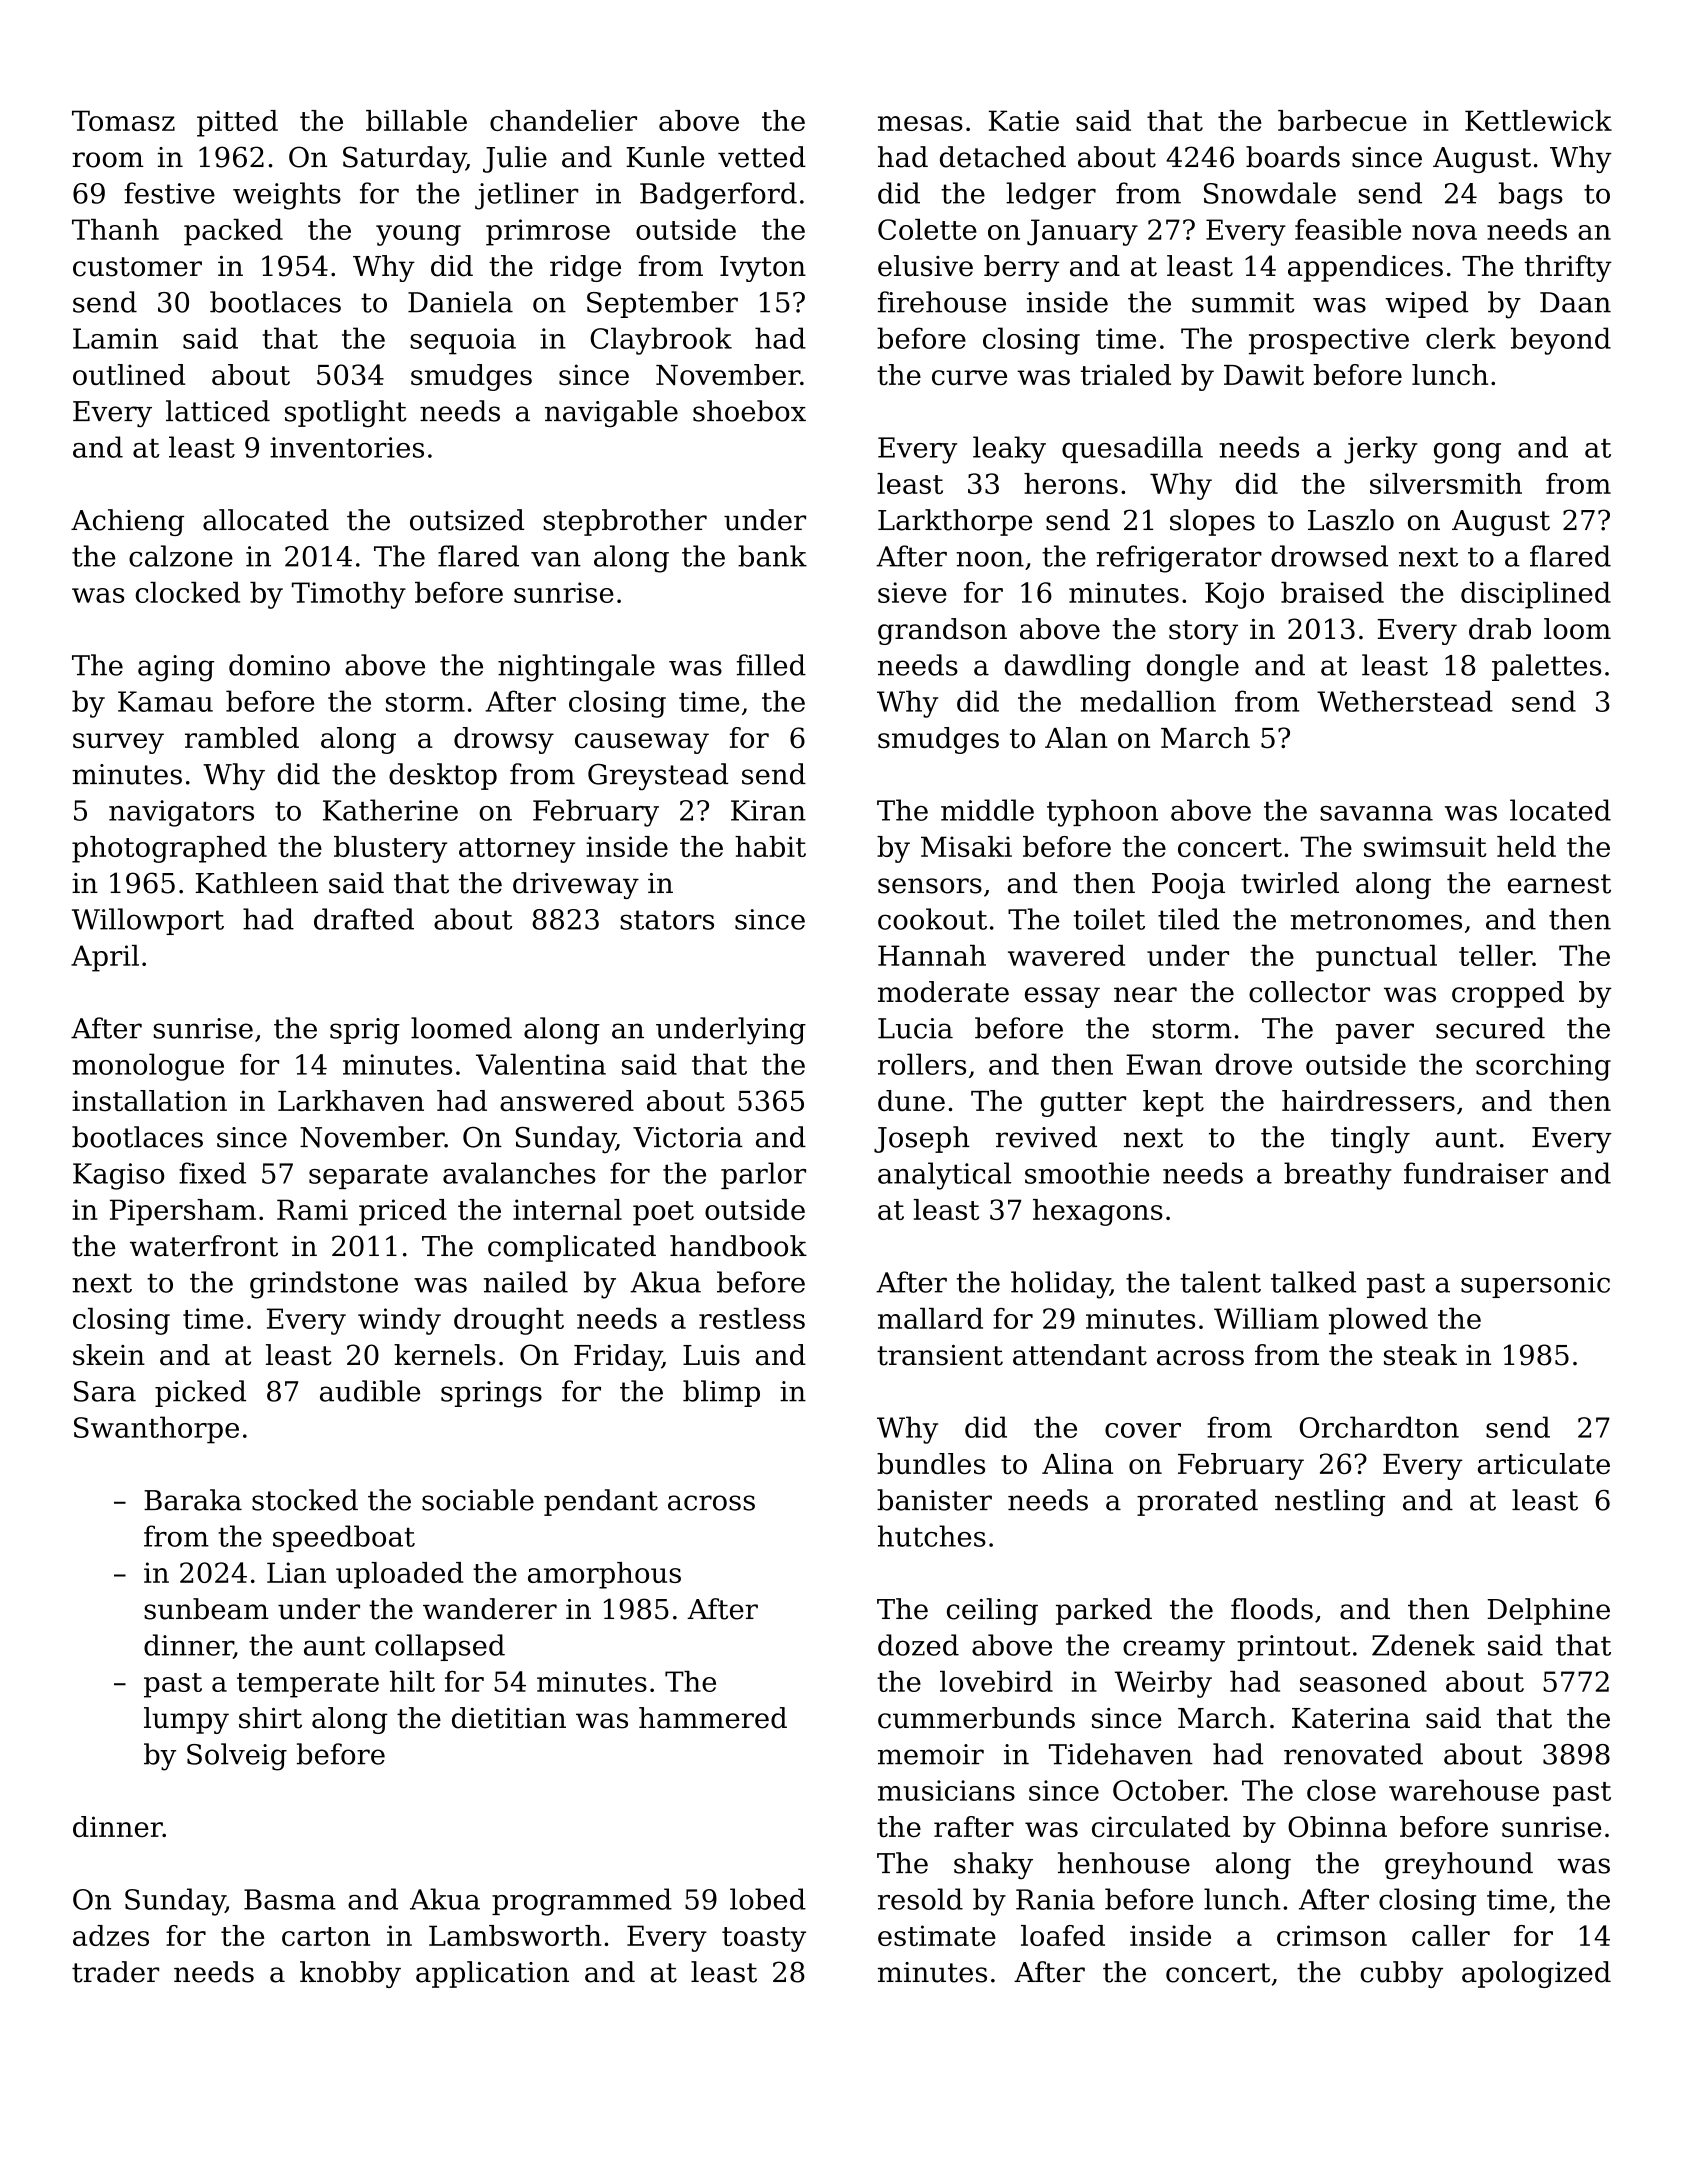  I want to click on Delphine, so click(1549, 1611).
